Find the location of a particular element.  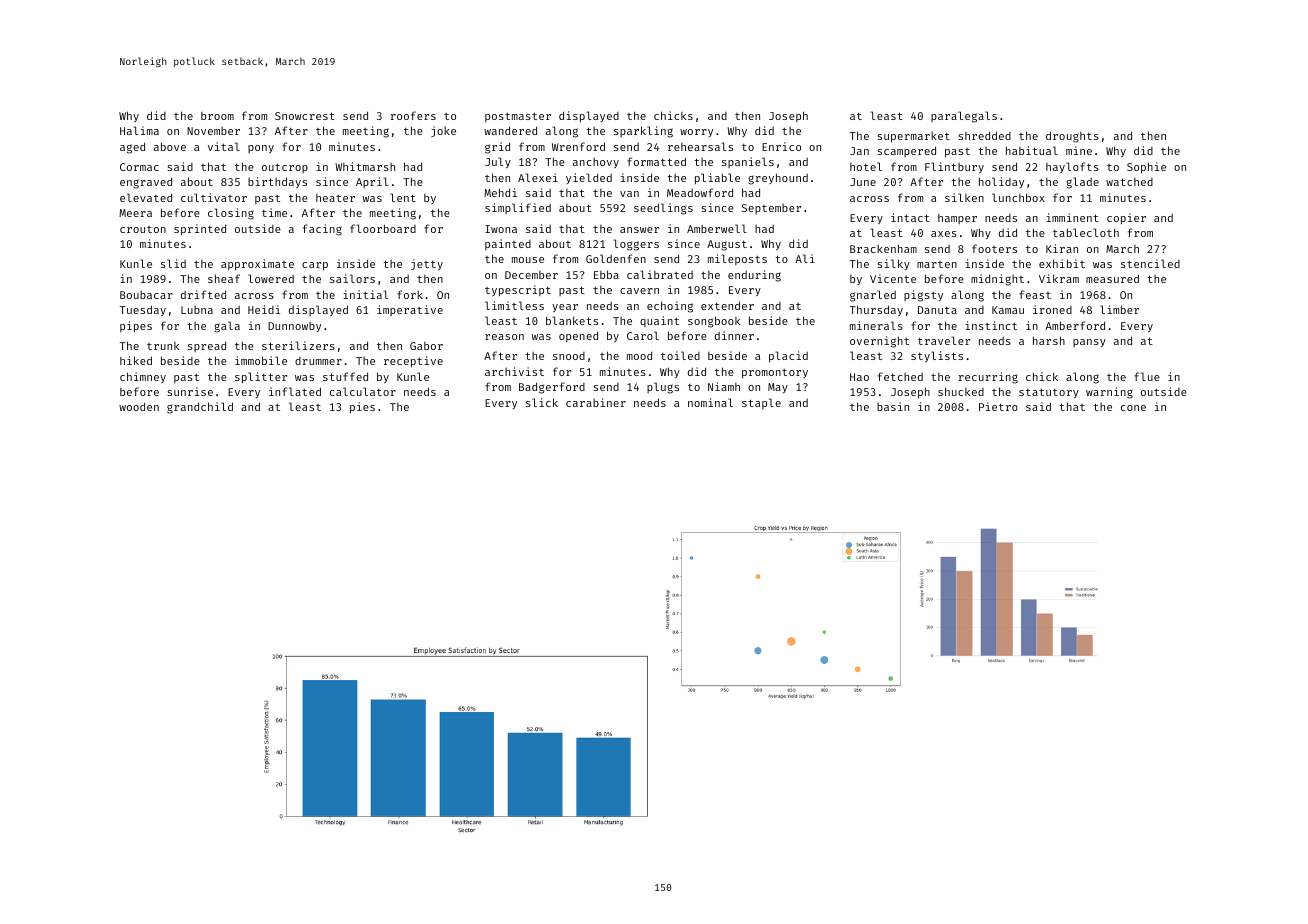

gala is located at coordinates (227, 327).
